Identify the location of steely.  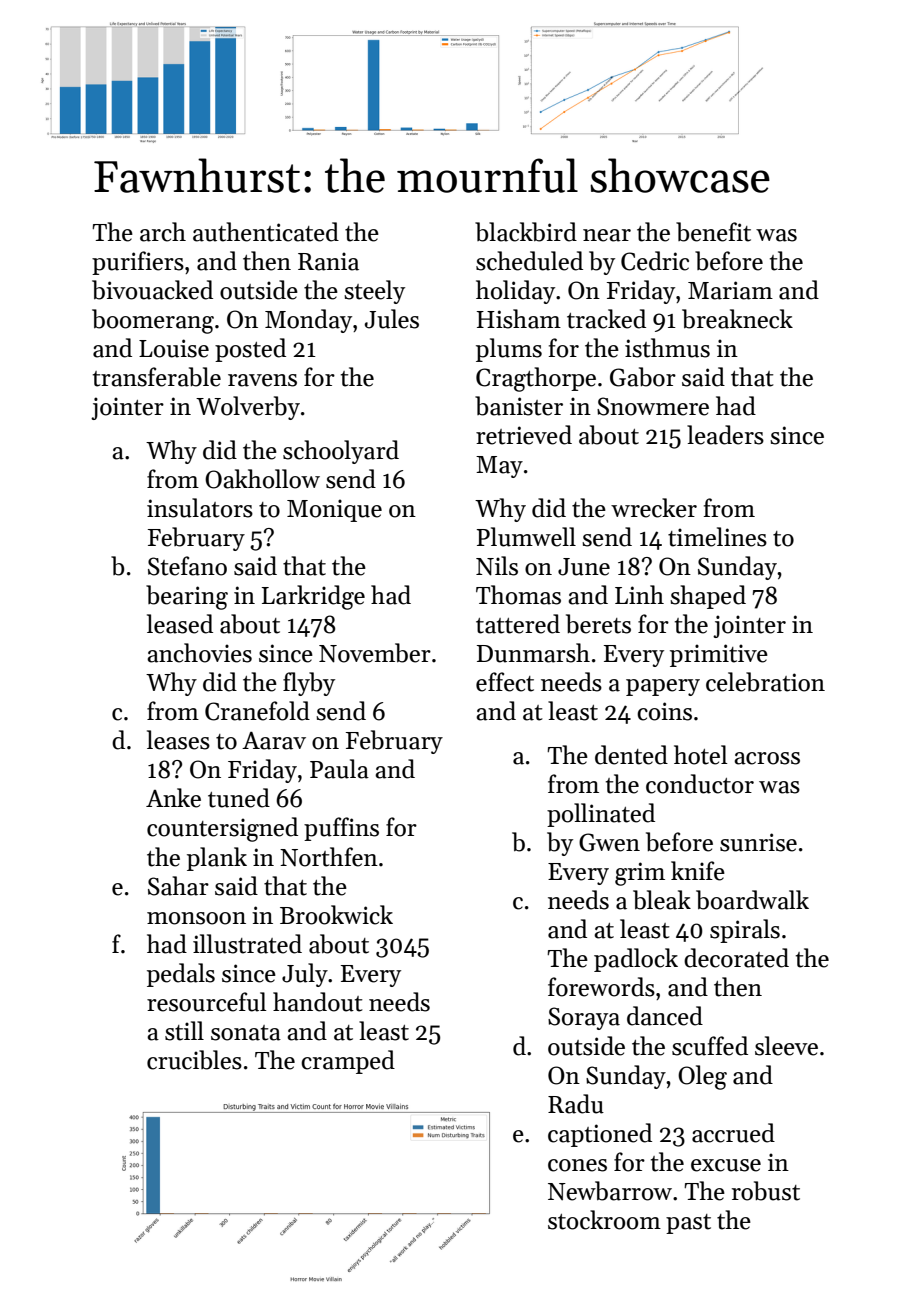
(374, 292).
